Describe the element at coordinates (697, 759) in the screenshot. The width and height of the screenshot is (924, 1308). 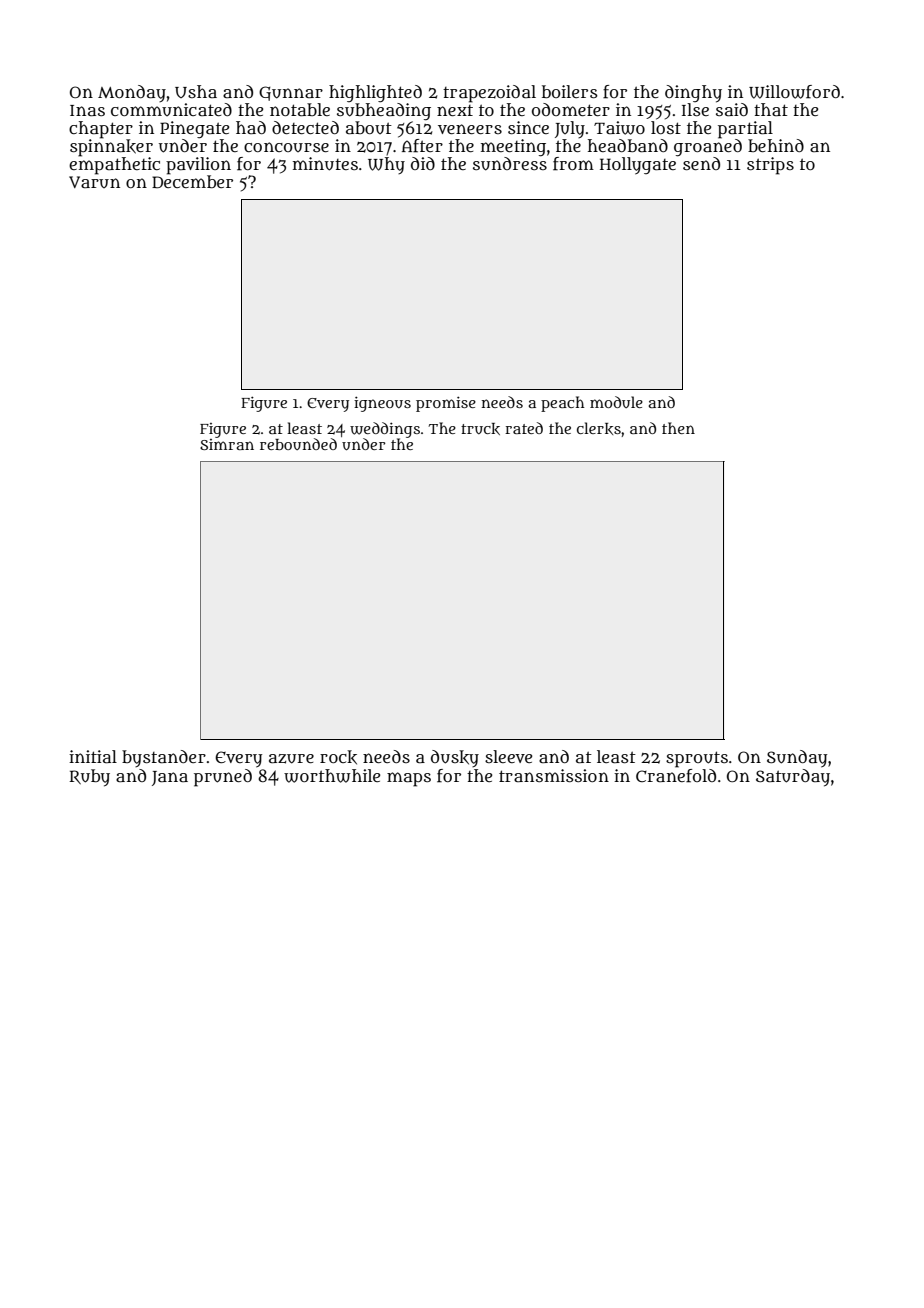
I see `sprouts` at that location.
